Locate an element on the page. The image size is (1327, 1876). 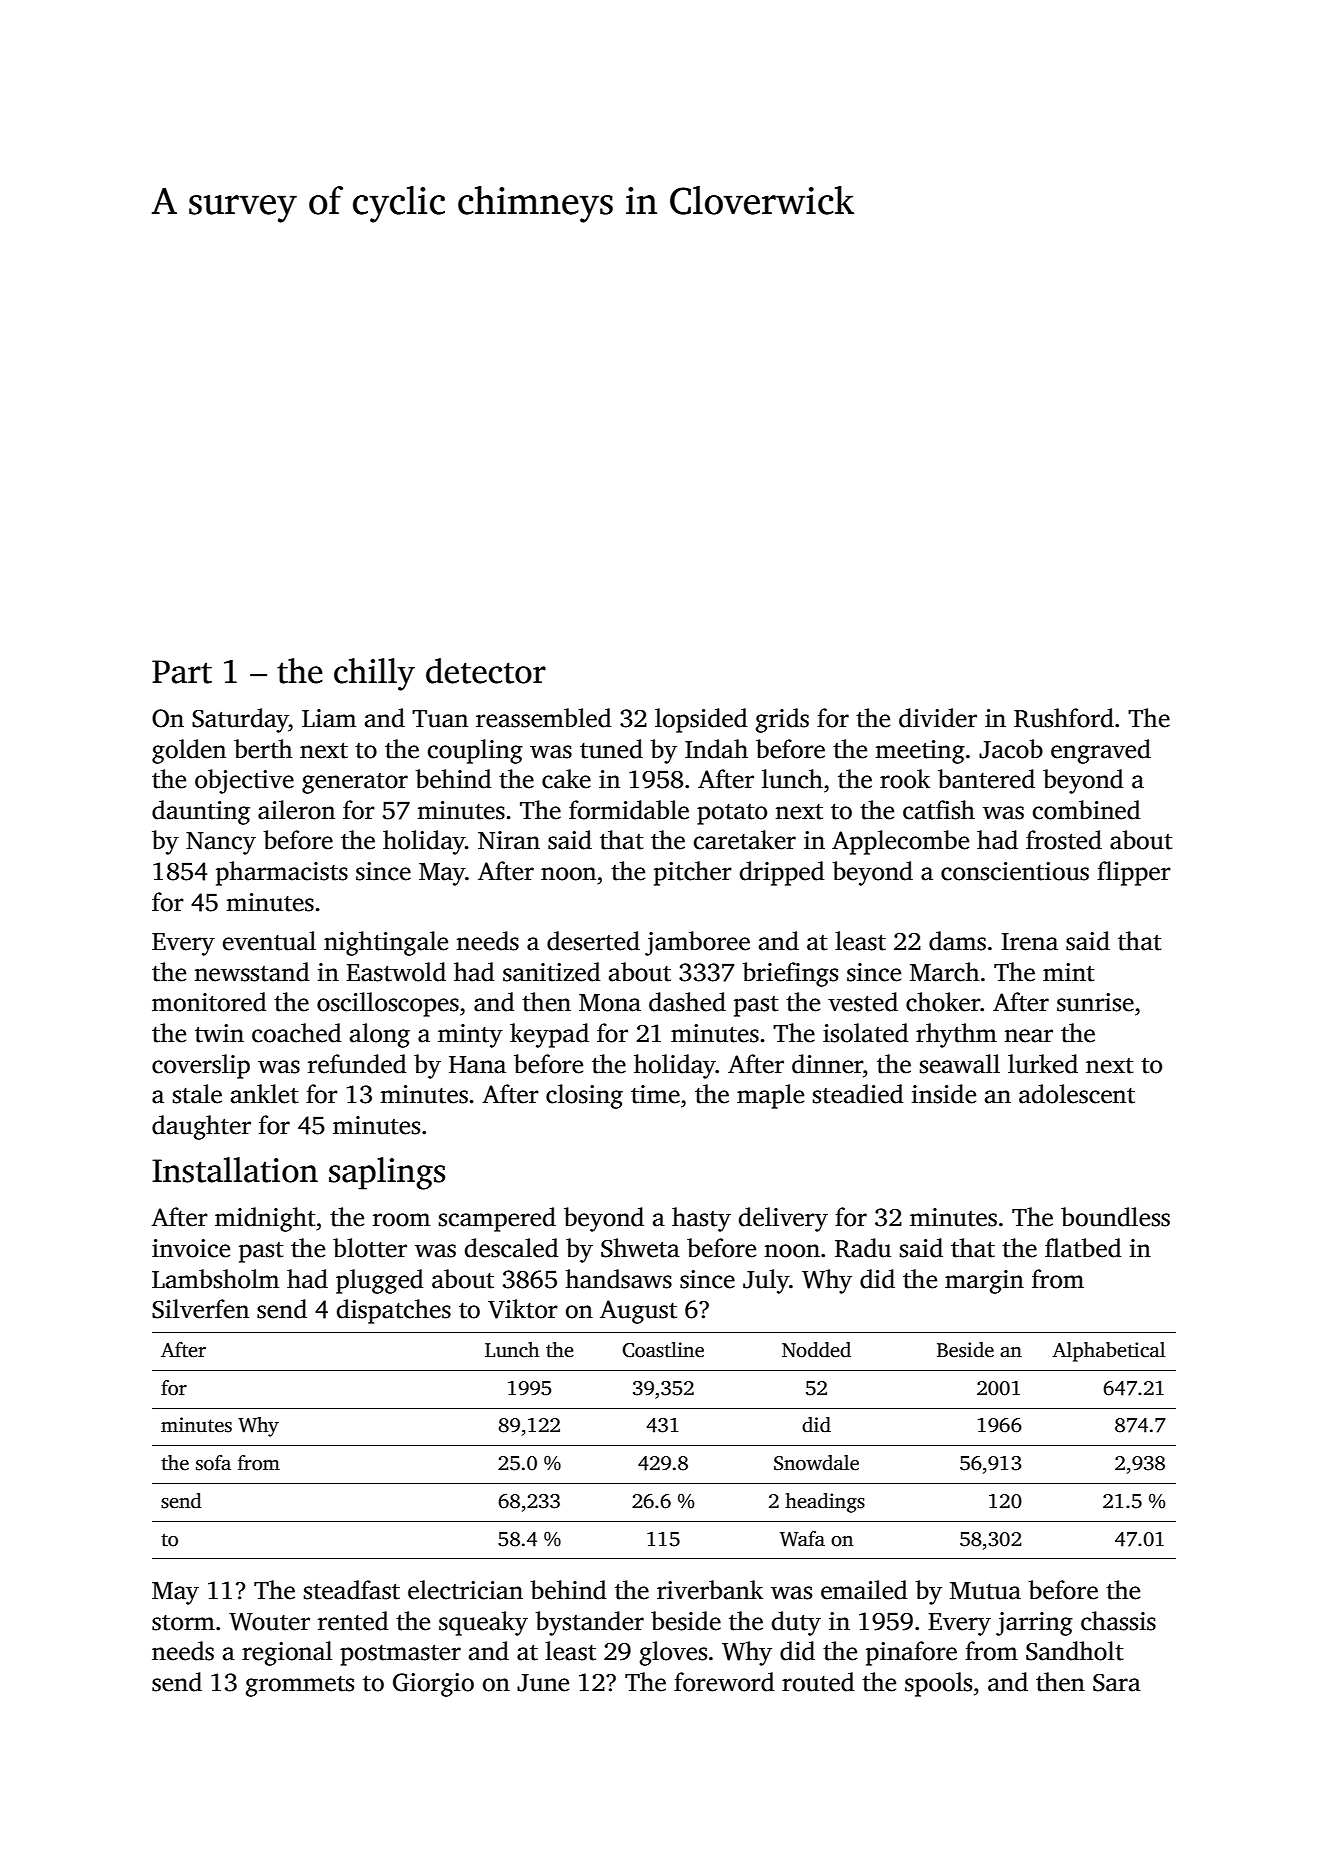
lurked is located at coordinates (1043, 1064).
